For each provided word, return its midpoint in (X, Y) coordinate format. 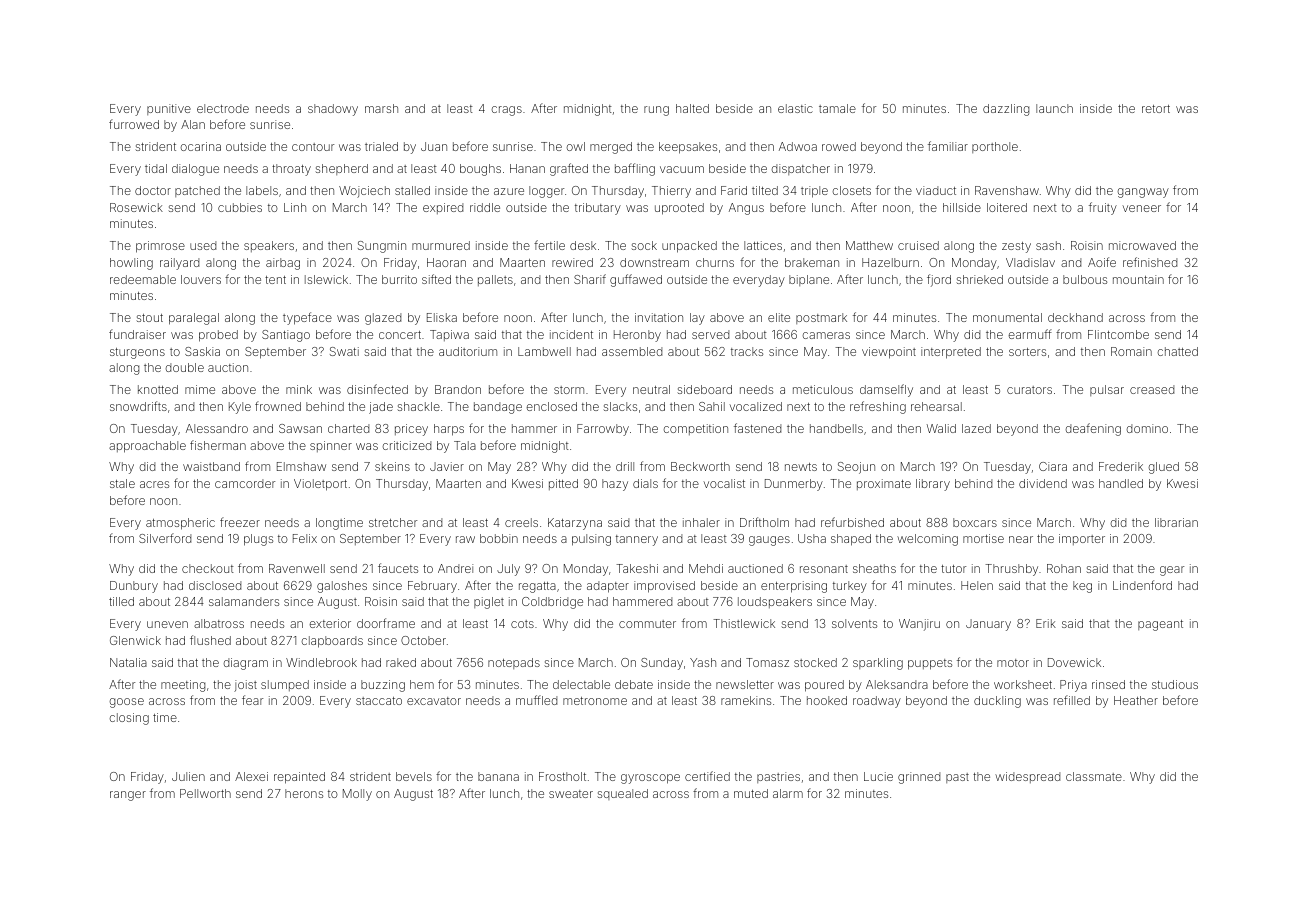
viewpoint (889, 353)
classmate (1094, 776)
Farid (734, 190)
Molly (357, 795)
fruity (1103, 208)
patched (197, 191)
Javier (447, 466)
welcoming (927, 540)
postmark (821, 318)
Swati (344, 351)
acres (154, 484)
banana (498, 776)
